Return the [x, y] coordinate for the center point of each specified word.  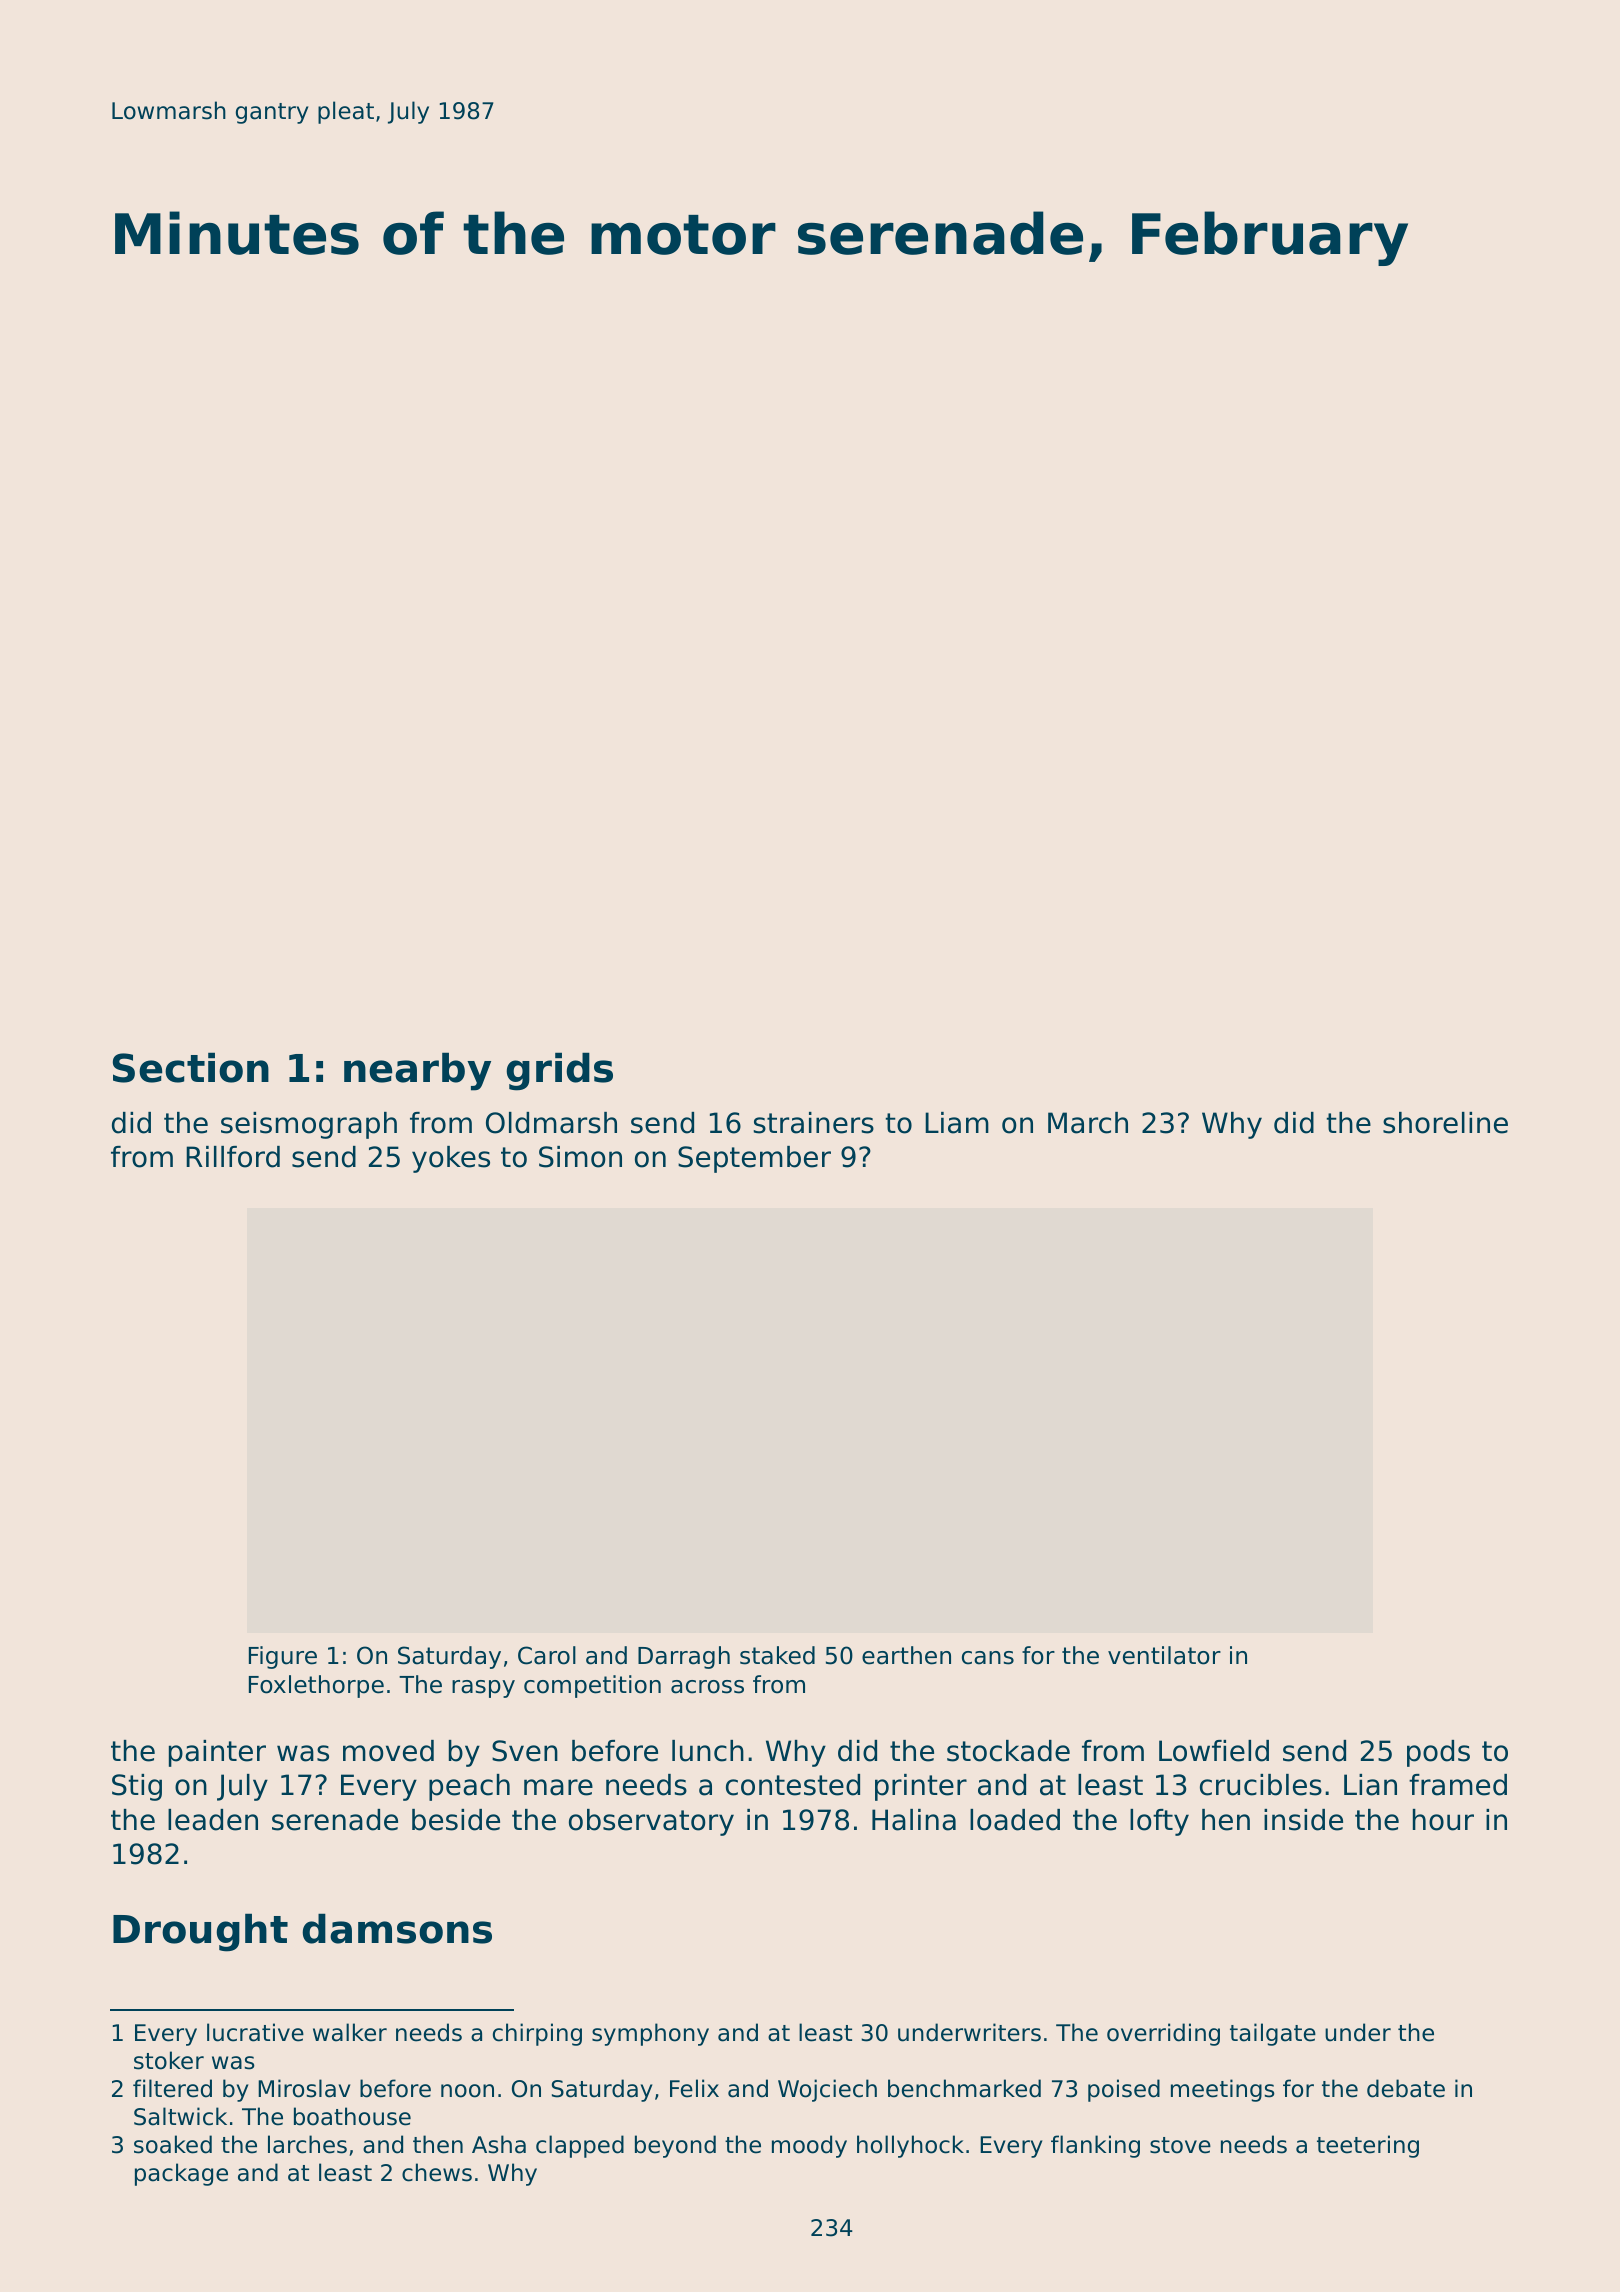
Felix [694, 2088]
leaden [213, 1820]
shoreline [1445, 1123]
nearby [417, 1071]
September [754, 1159]
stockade [1008, 1751]
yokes [451, 1159]
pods [1438, 1753]
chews [437, 2172]
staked [777, 1655]
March [1088, 1123]
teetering [1368, 2146]
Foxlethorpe [316, 1686]
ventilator [1164, 1655]
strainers [814, 1123]
